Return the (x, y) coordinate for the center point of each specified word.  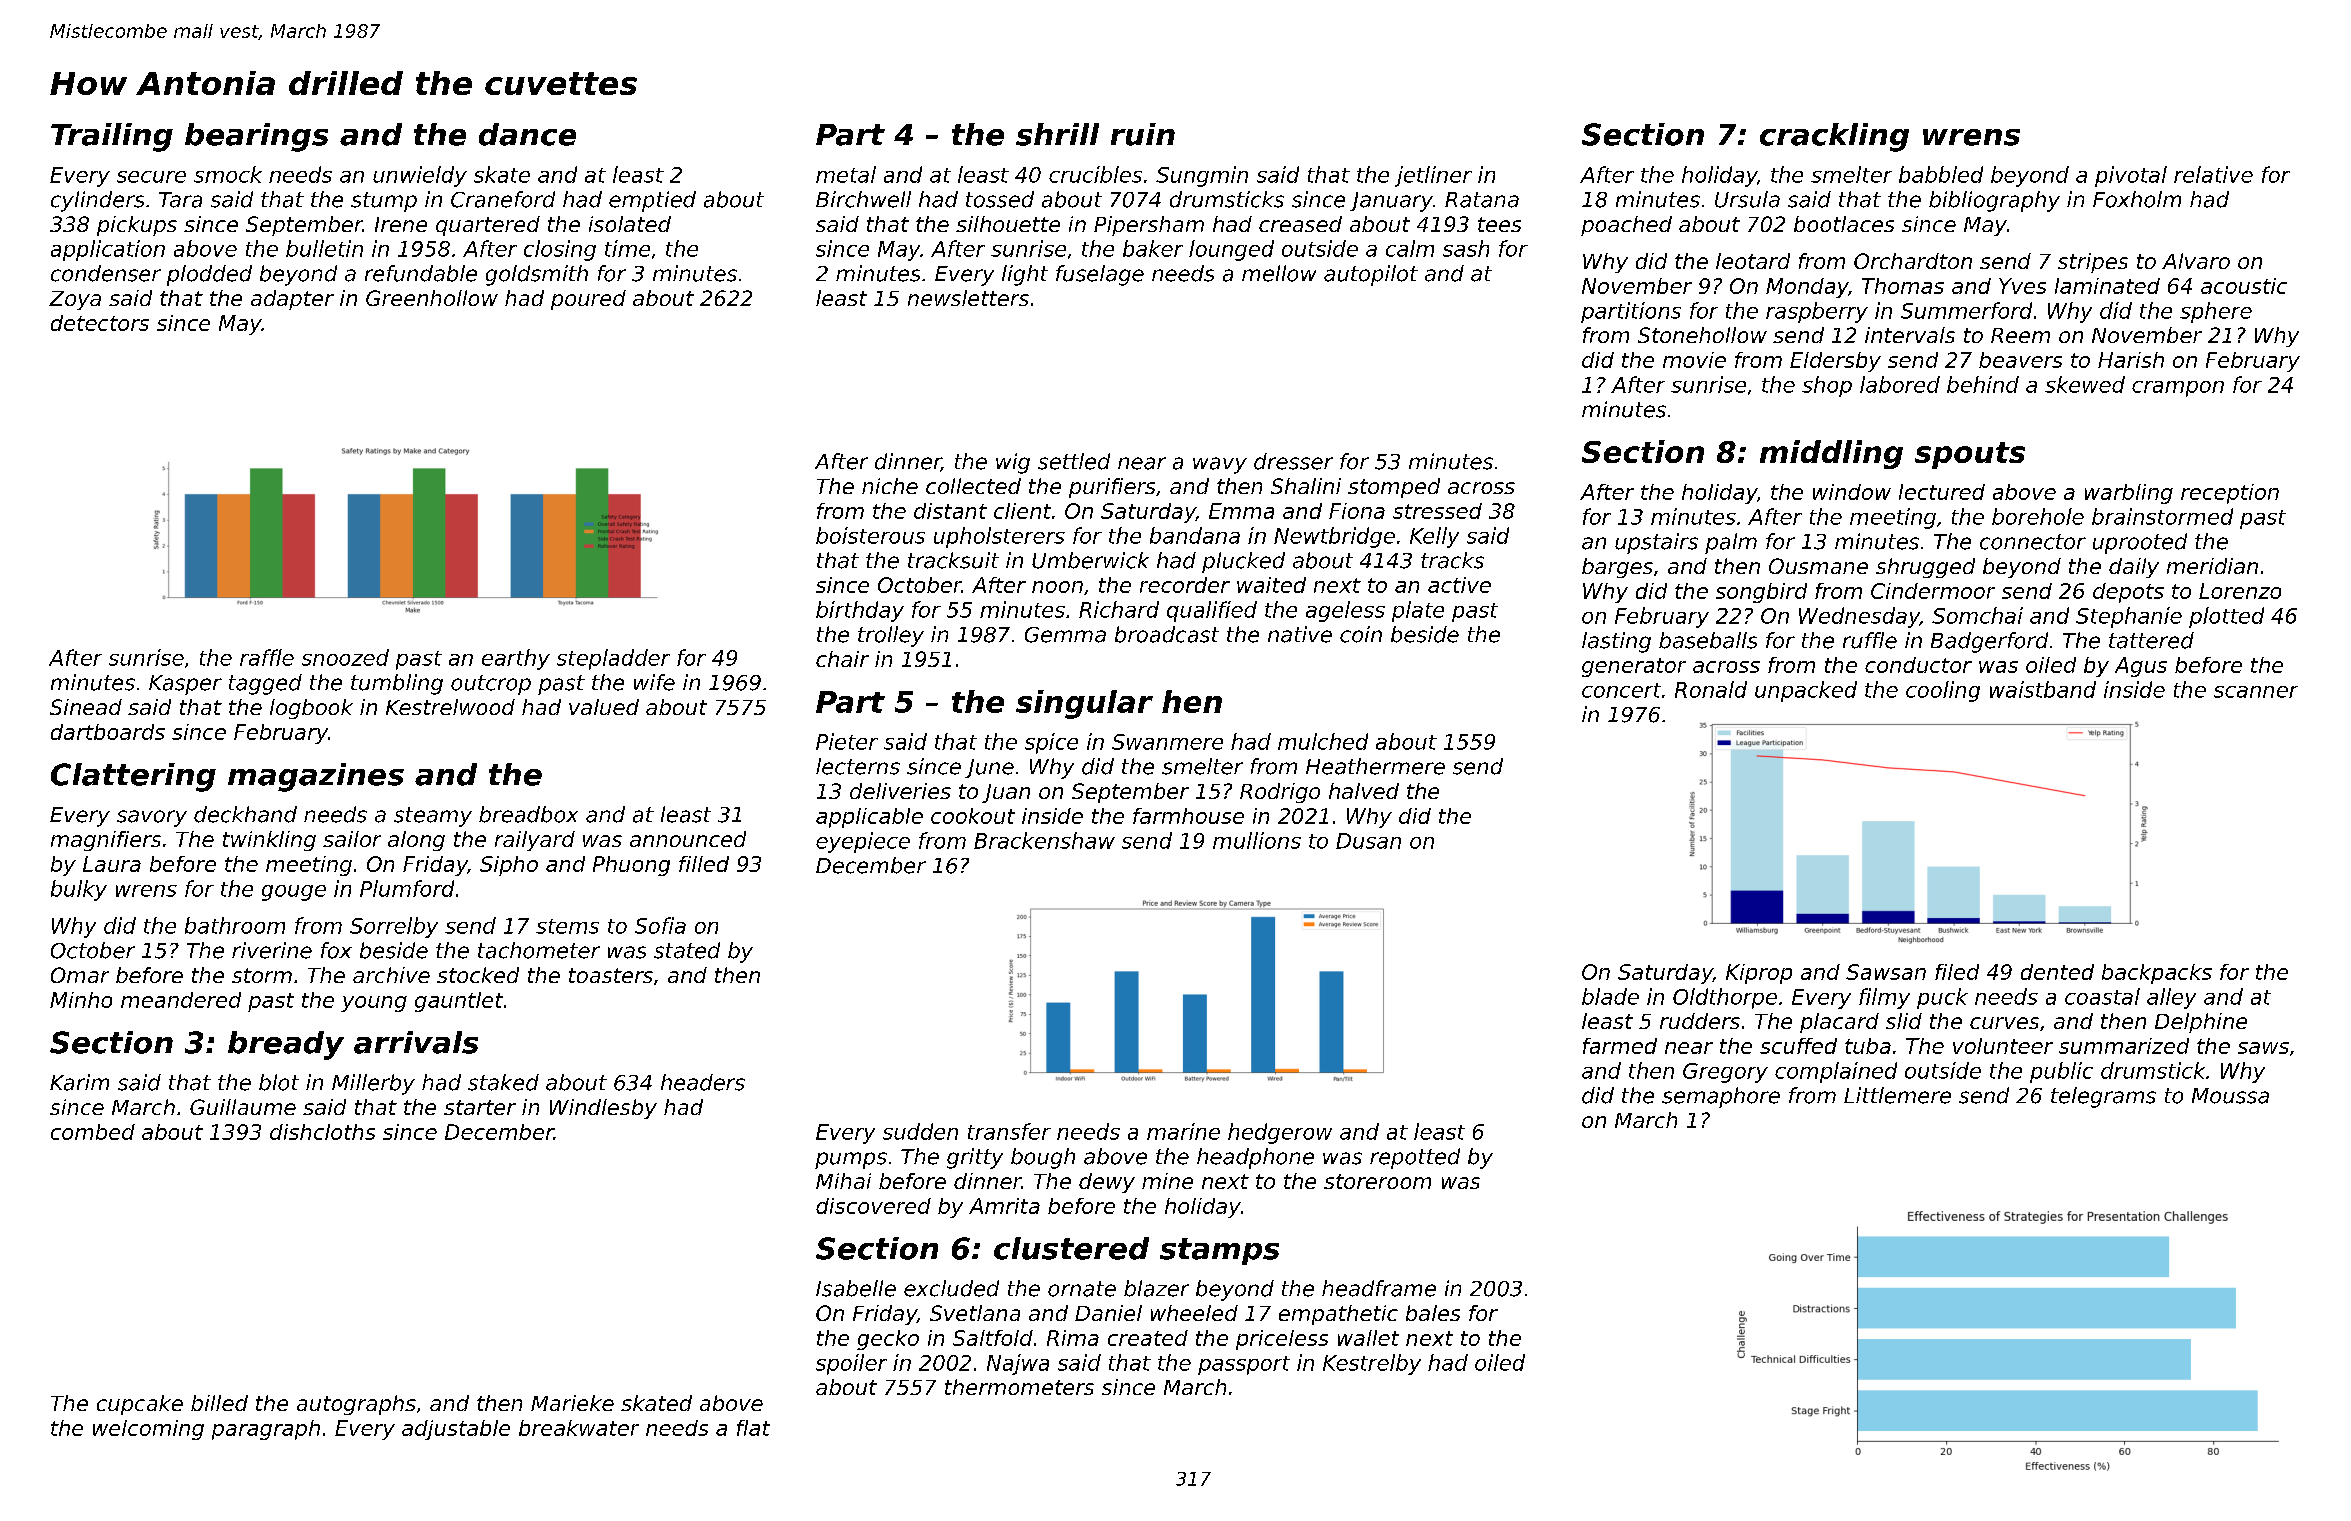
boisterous (870, 535)
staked (503, 1082)
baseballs (1708, 640)
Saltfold (993, 1338)
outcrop (491, 685)
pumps (851, 1160)
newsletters (968, 298)
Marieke (572, 1403)
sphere (2216, 312)
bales (1433, 1313)
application (108, 250)
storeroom (1377, 1181)
